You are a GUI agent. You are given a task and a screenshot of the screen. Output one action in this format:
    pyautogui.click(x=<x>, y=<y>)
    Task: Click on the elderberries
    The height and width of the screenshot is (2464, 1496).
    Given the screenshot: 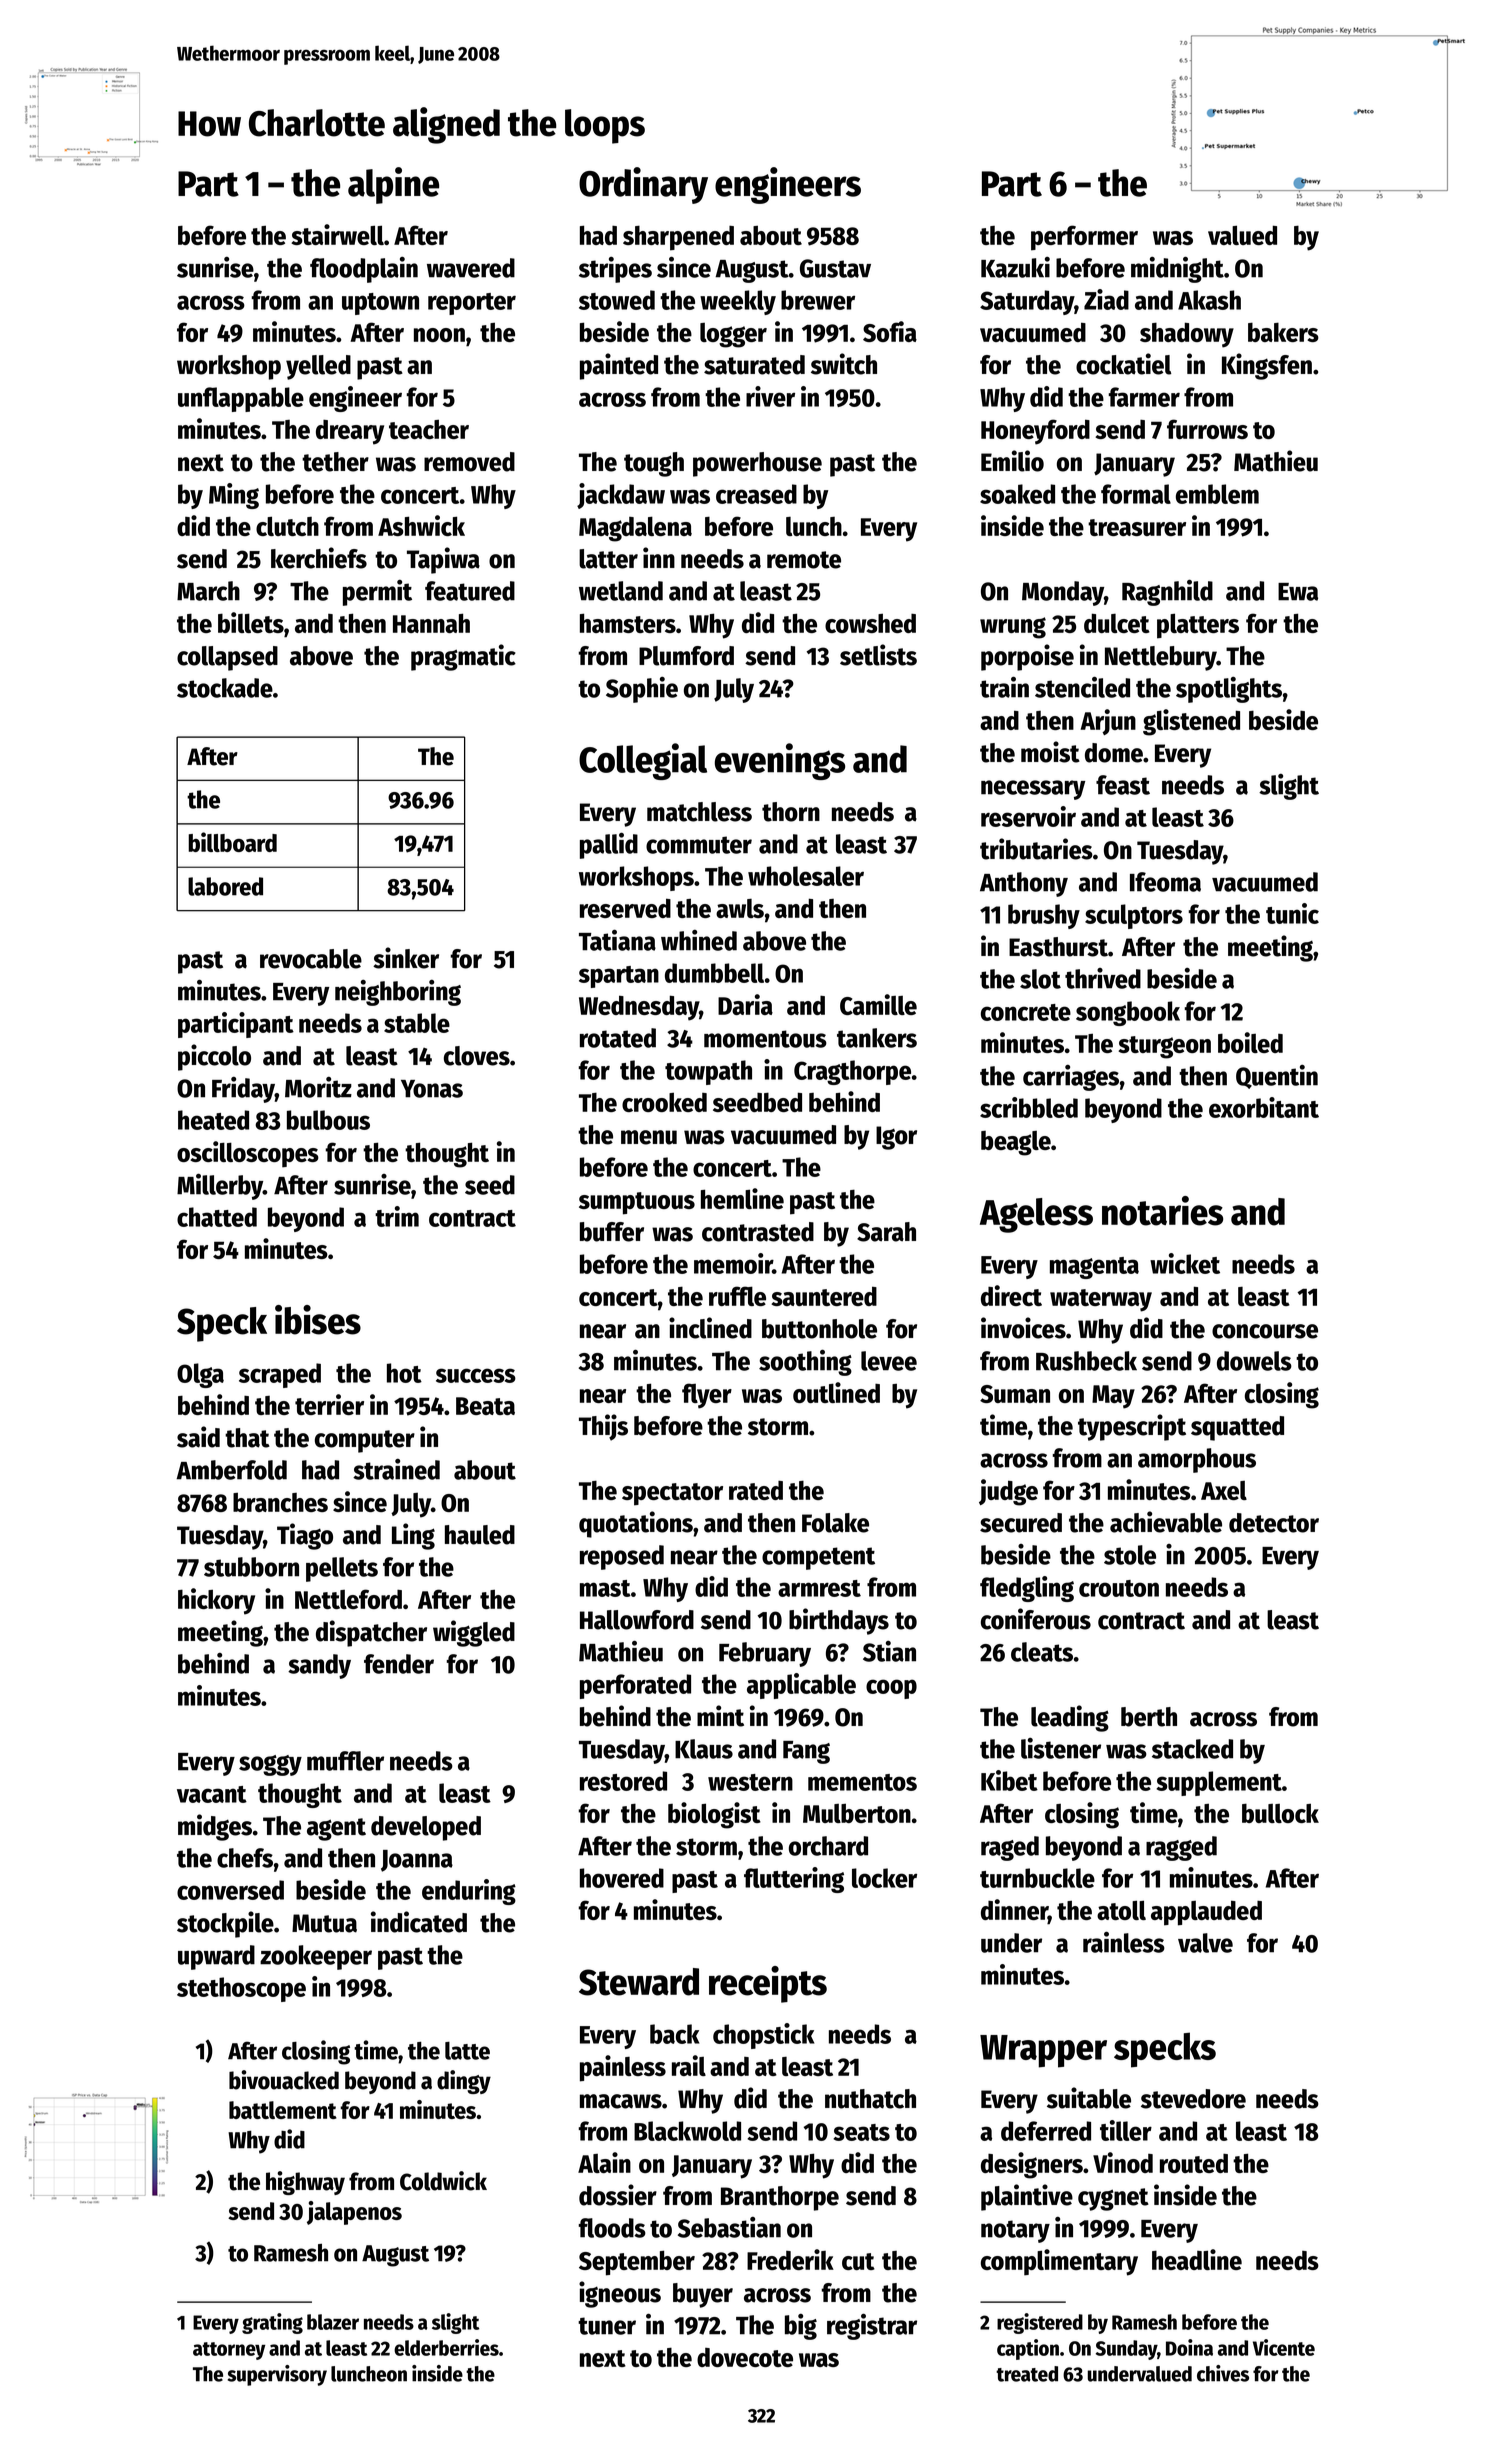 What is the action you would take?
    pyautogui.click(x=446, y=2347)
